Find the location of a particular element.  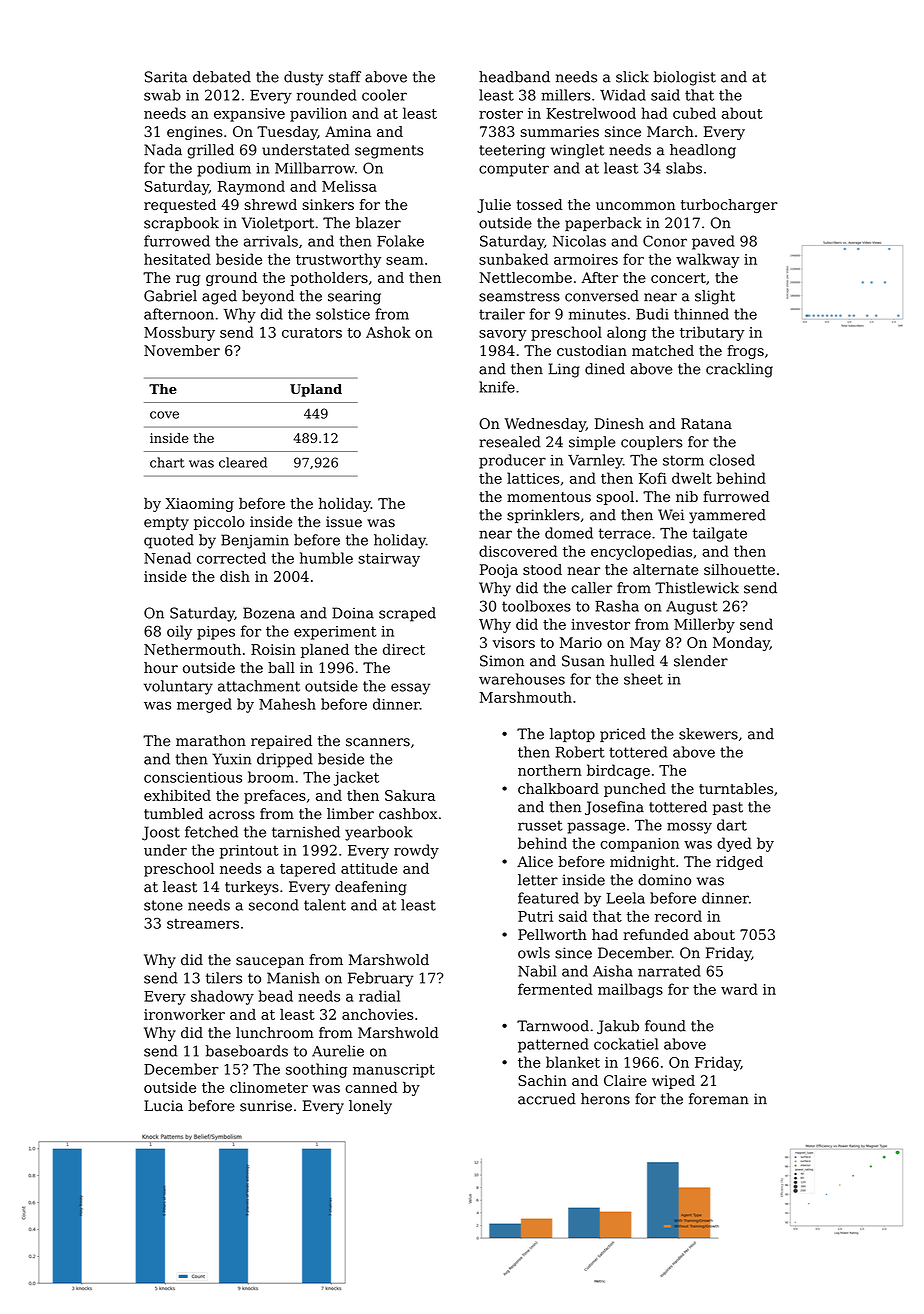

tailgate is located at coordinates (720, 534).
